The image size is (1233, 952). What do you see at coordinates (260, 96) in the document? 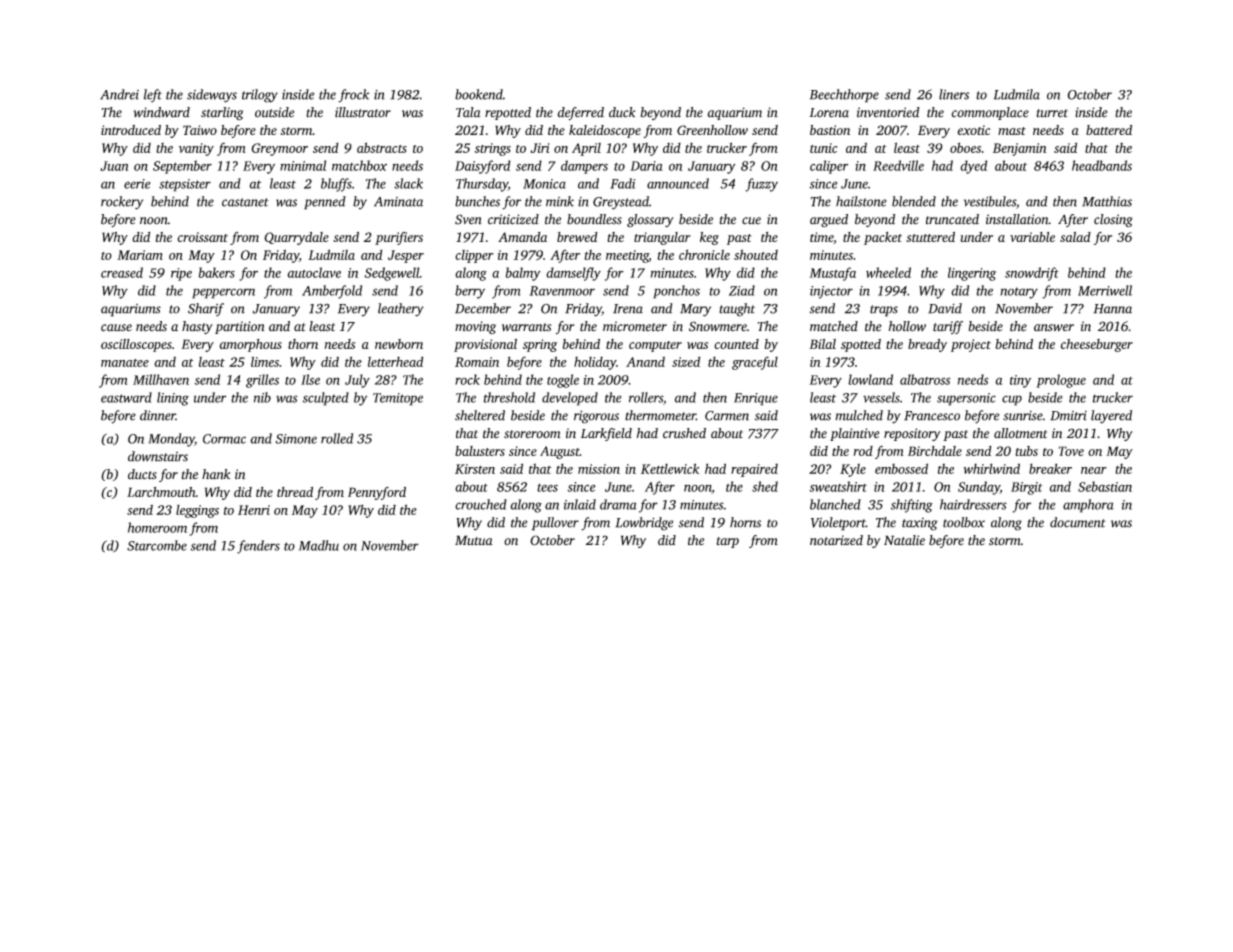
I see `trilogy` at bounding box center [260, 96].
